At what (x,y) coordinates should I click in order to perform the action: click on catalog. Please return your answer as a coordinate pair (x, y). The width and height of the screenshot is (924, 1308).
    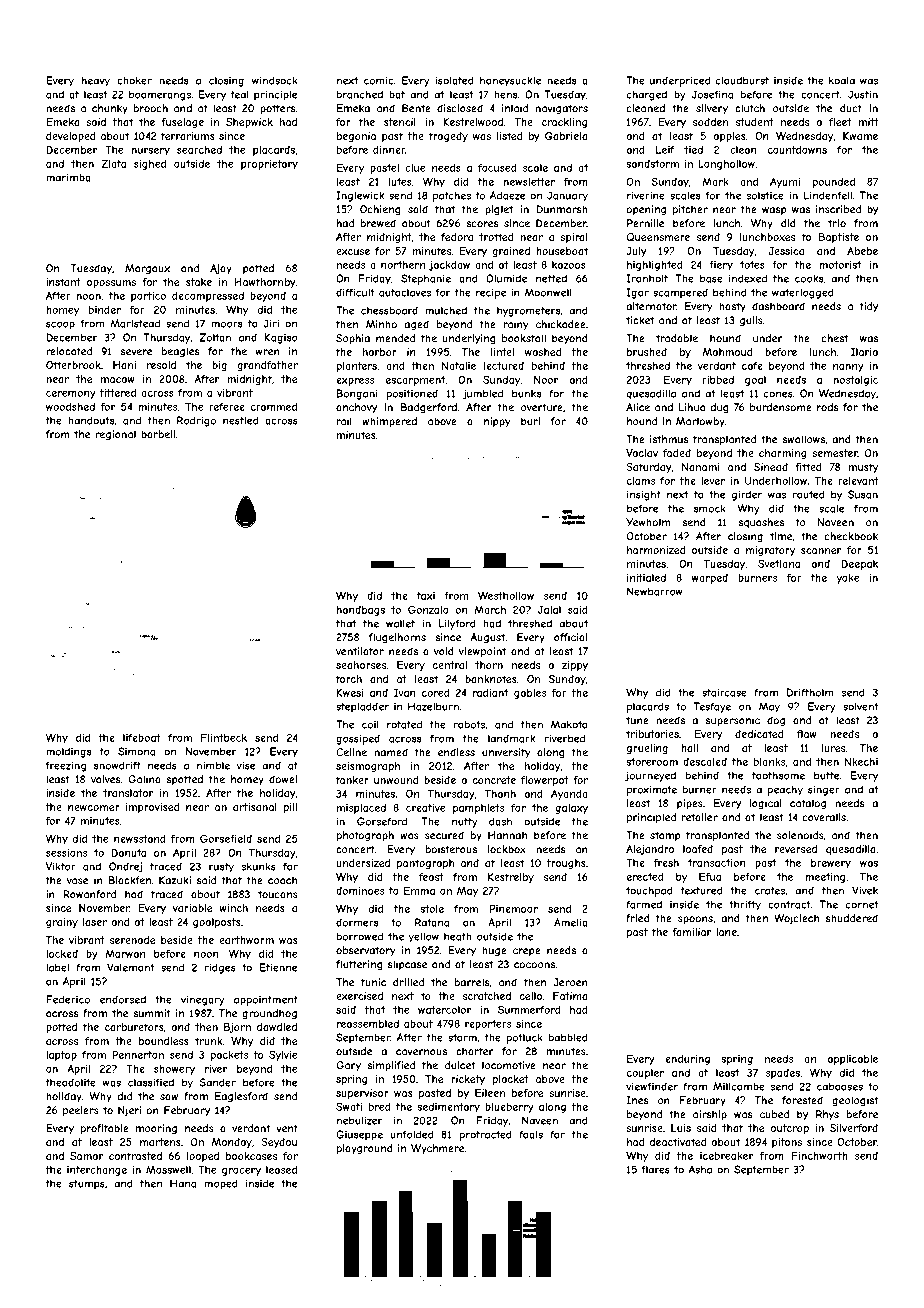
    Looking at the image, I should click on (808, 804).
